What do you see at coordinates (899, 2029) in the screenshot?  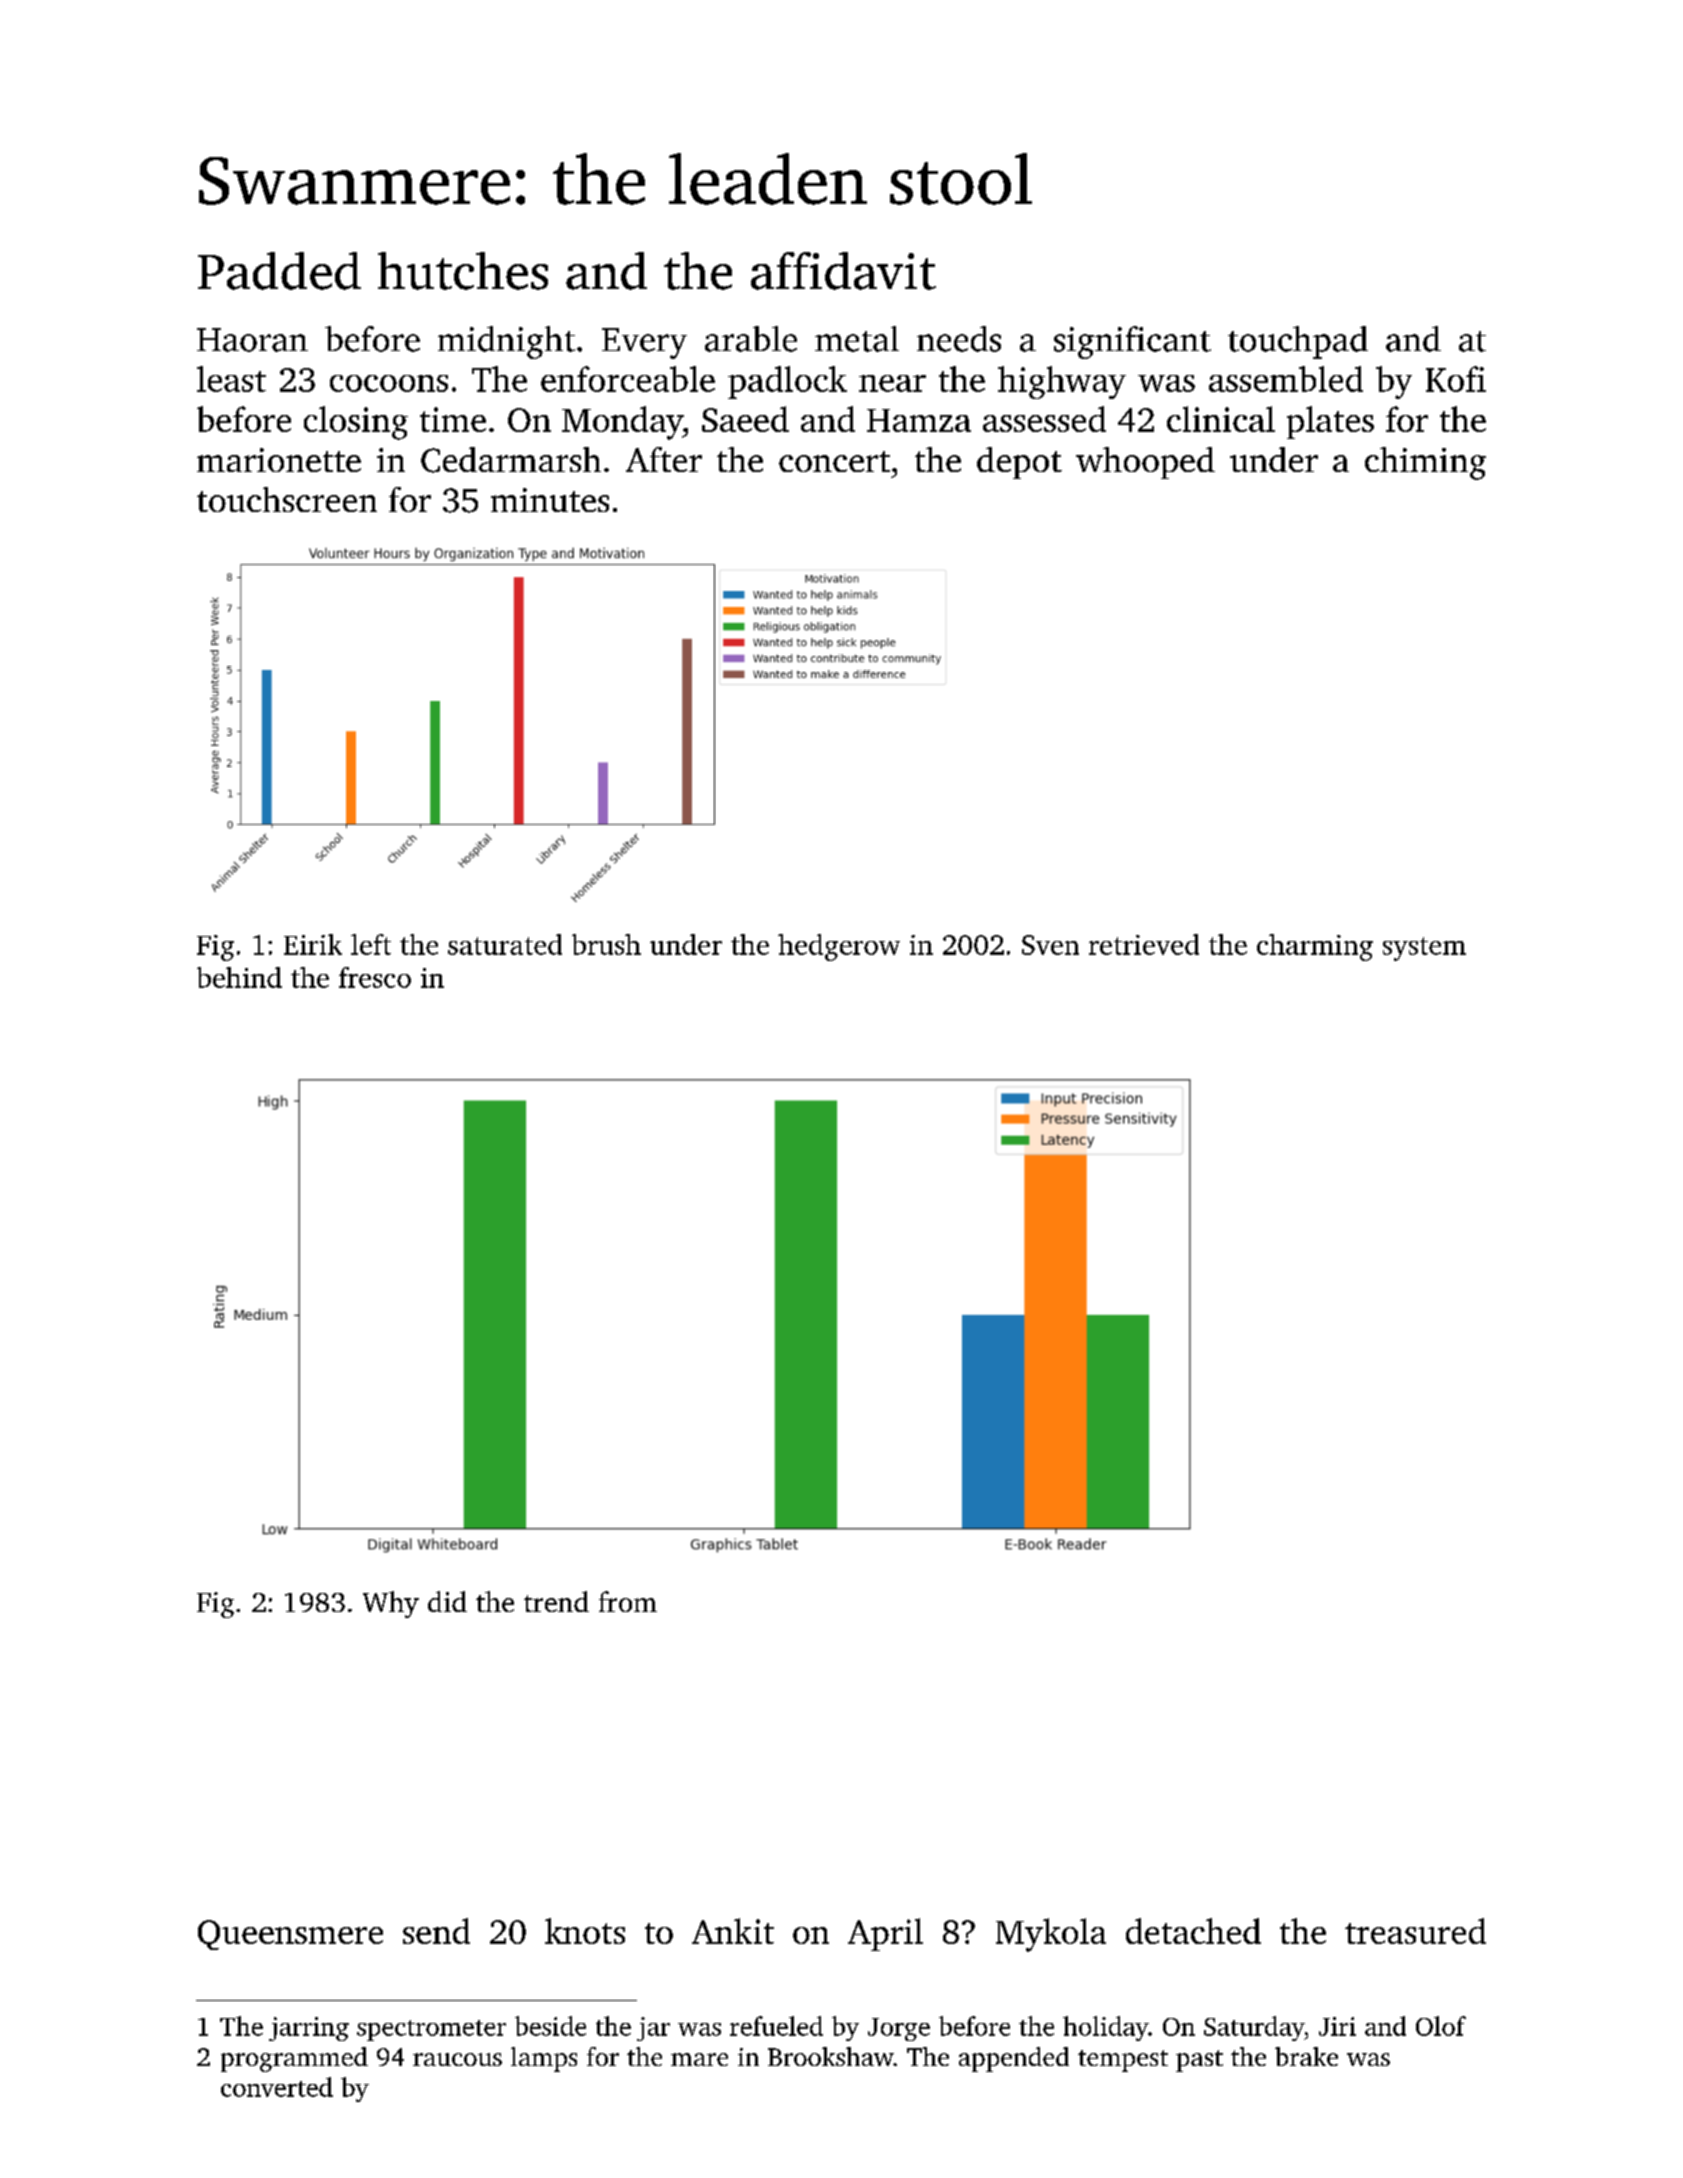 I see `Jorge` at bounding box center [899, 2029].
